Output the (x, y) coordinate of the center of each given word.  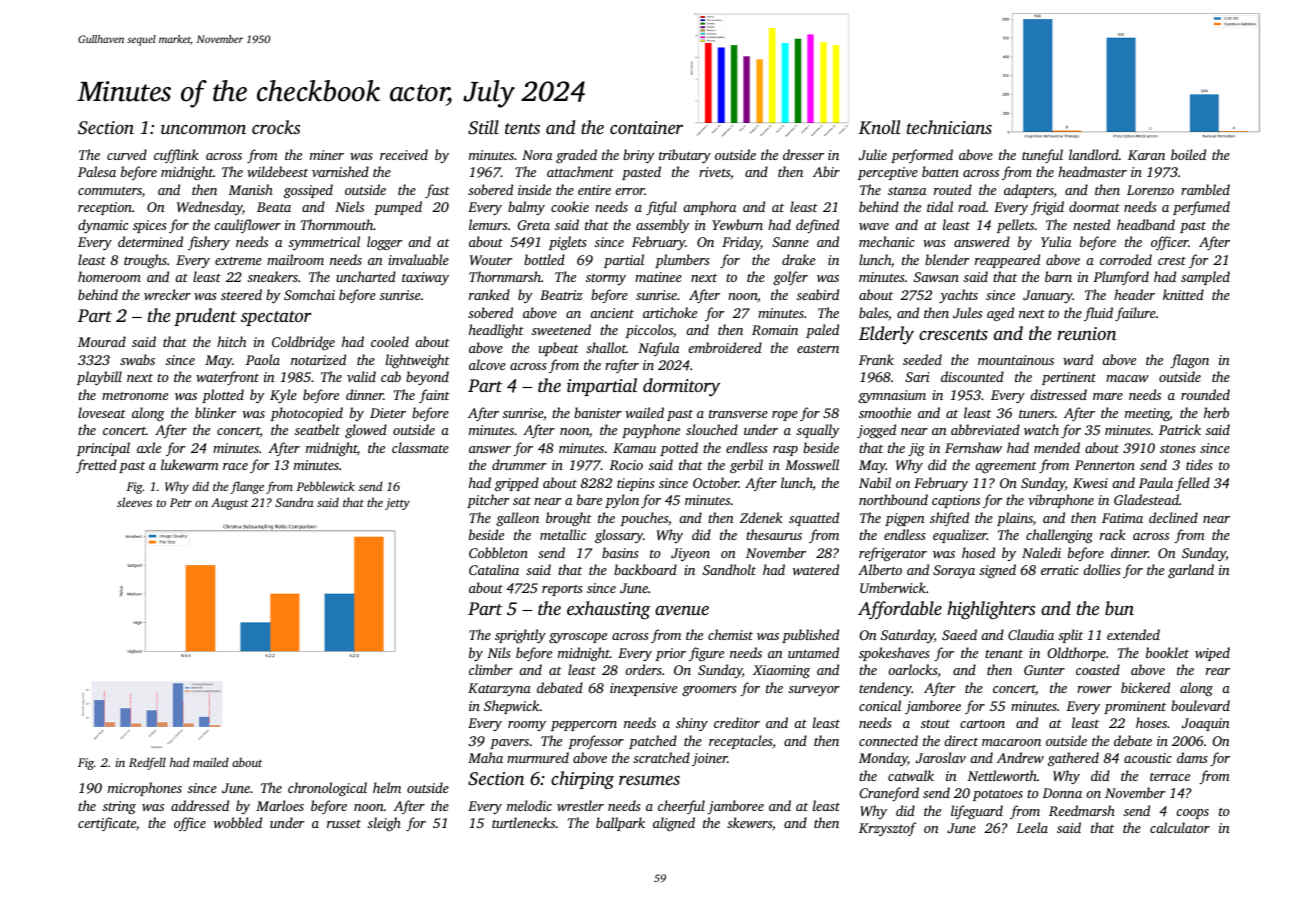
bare (589, 499)
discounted (972, 376)
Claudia (1031, 634)
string (119, 807)
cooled (390, 341)
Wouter (491, 260)
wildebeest (277, 171)
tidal (940, 206)
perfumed (1201, 208)
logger (384, 243)
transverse (738, 414)
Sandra (294, 502)
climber (491, 669)
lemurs (488, 224)
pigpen (905, 519)
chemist (730, 634)
